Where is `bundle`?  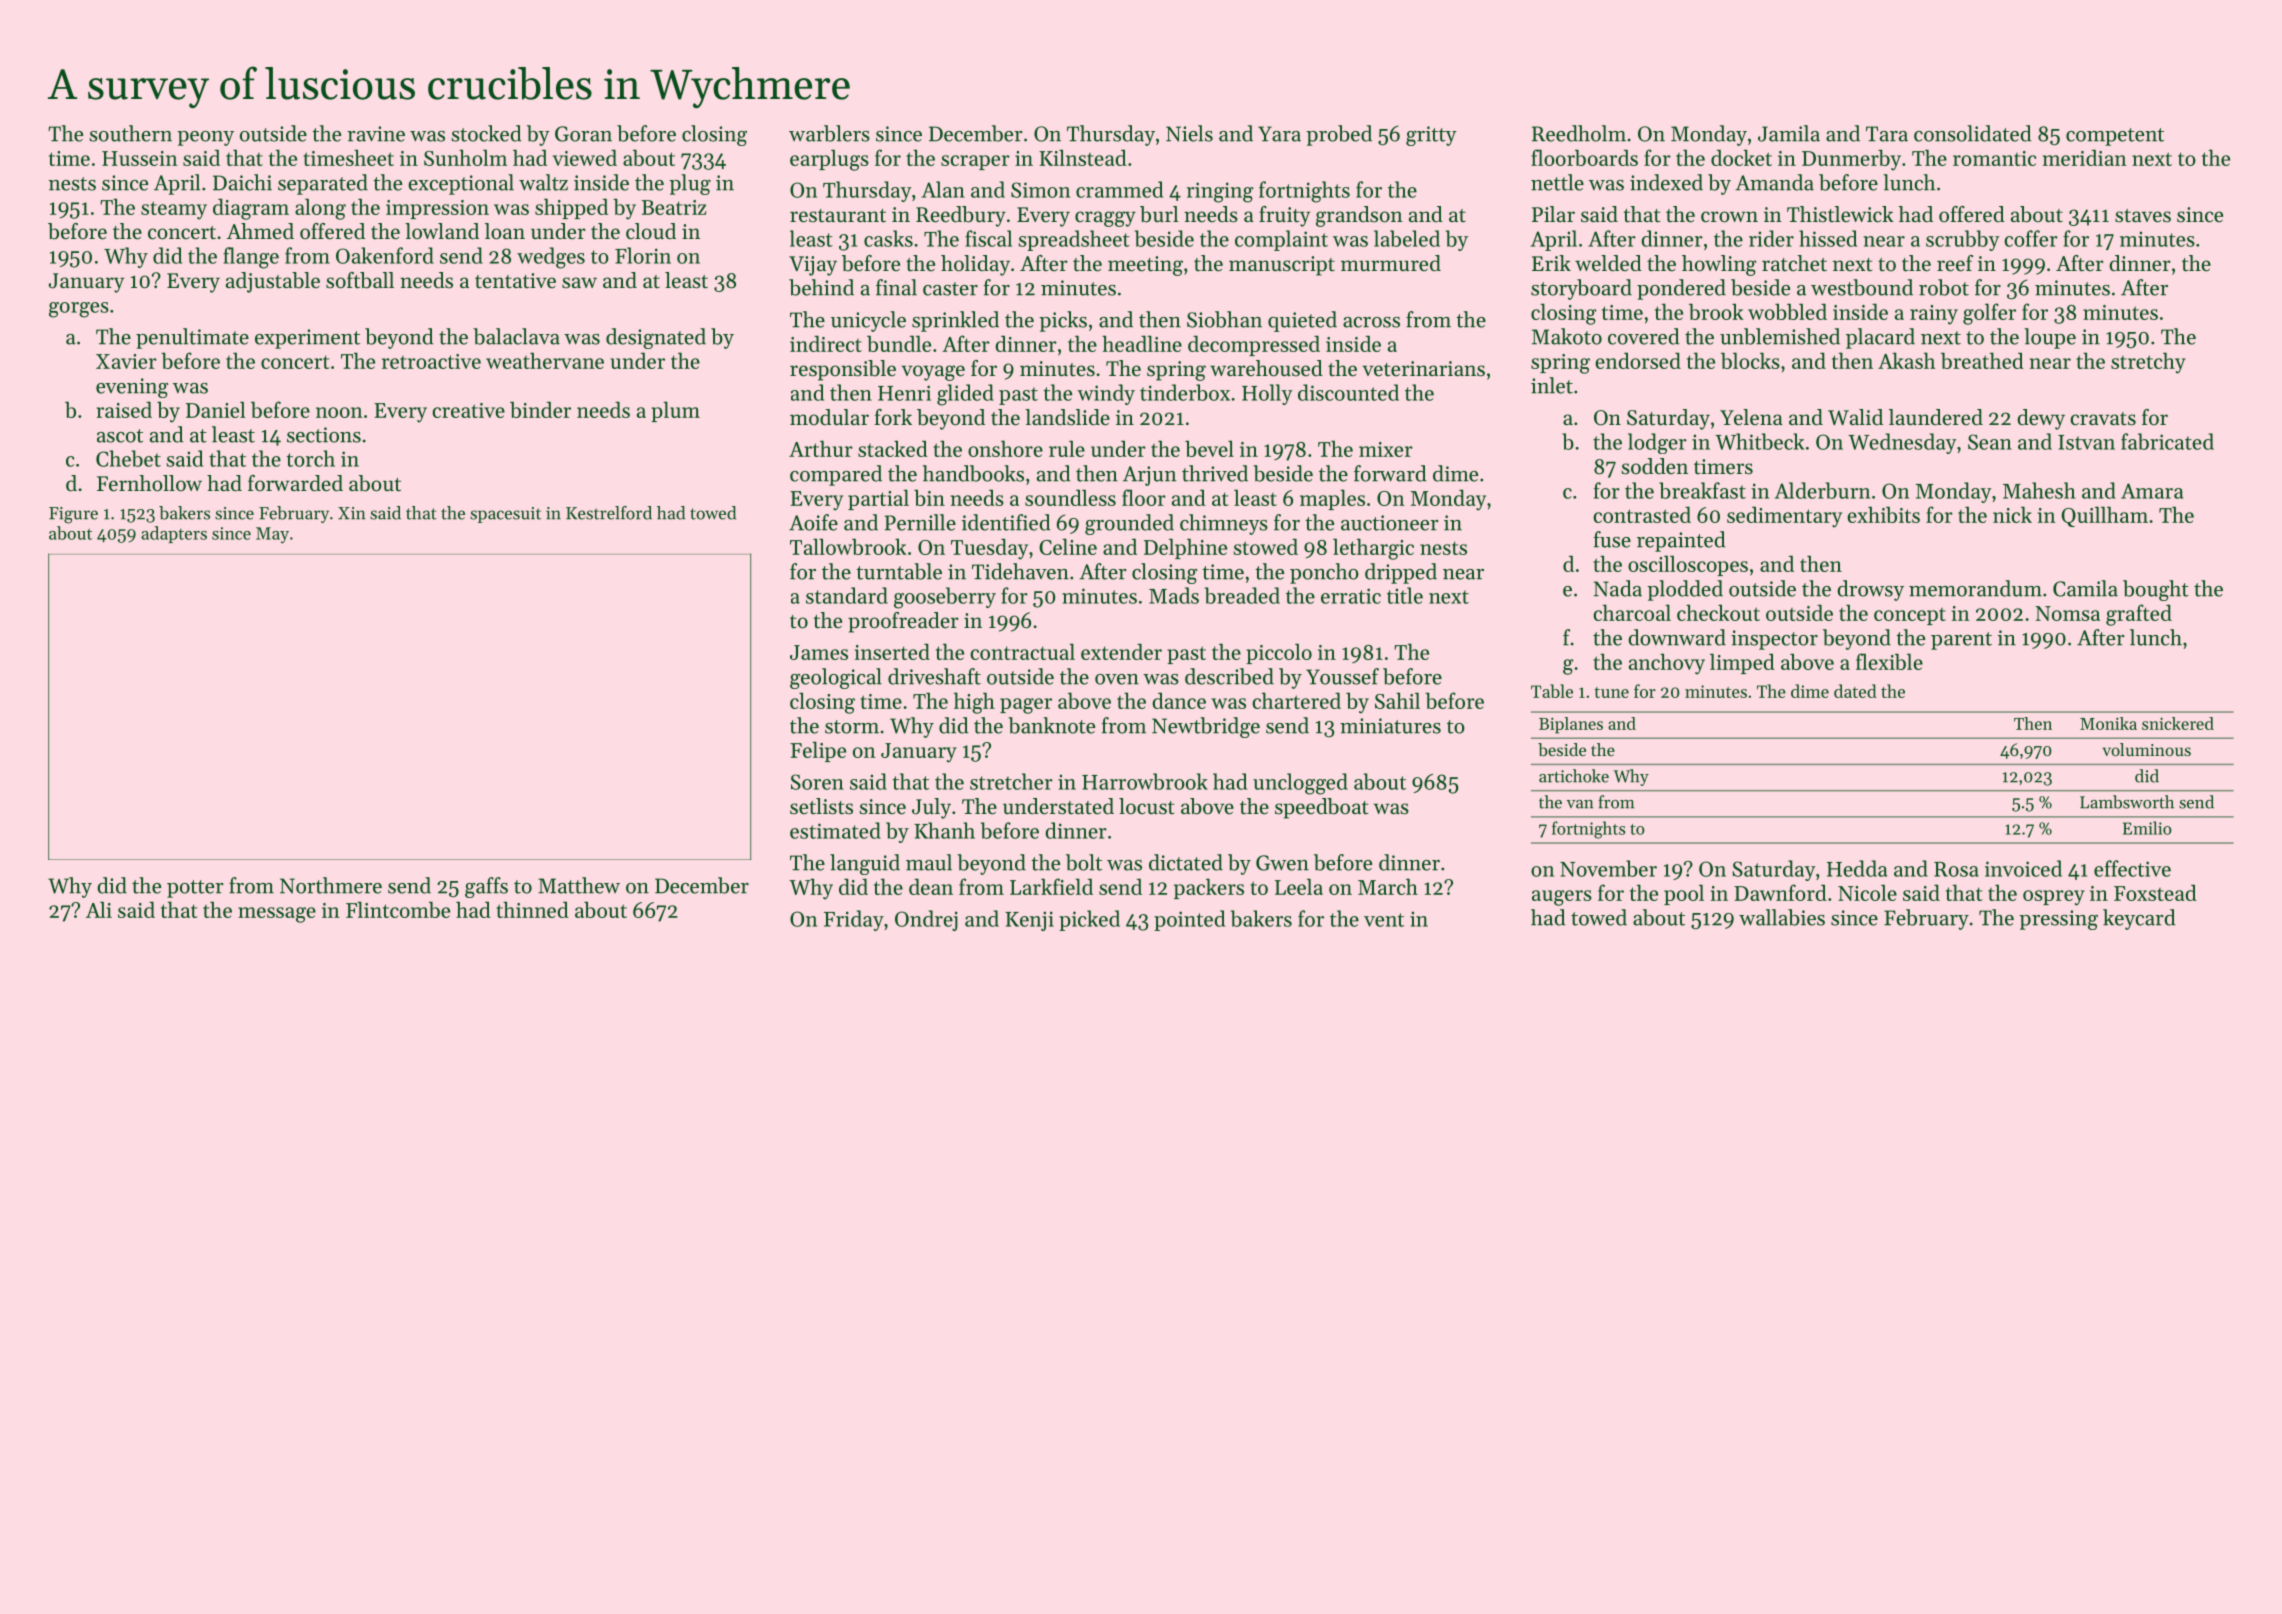 bundle is located at coordinates (899, 343).
